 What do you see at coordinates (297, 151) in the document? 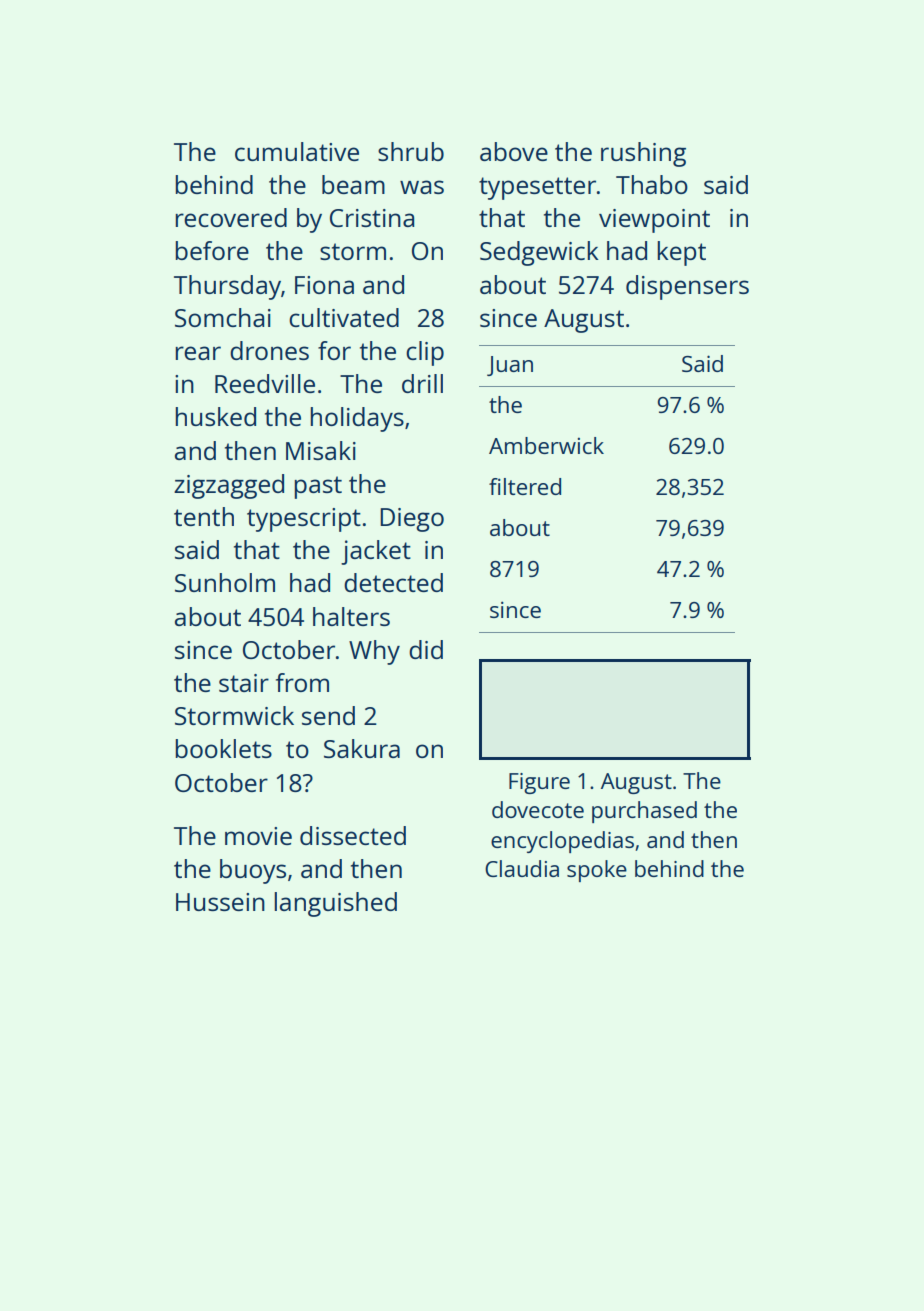
I see `cumulative` at bounding box center [297, 151].
